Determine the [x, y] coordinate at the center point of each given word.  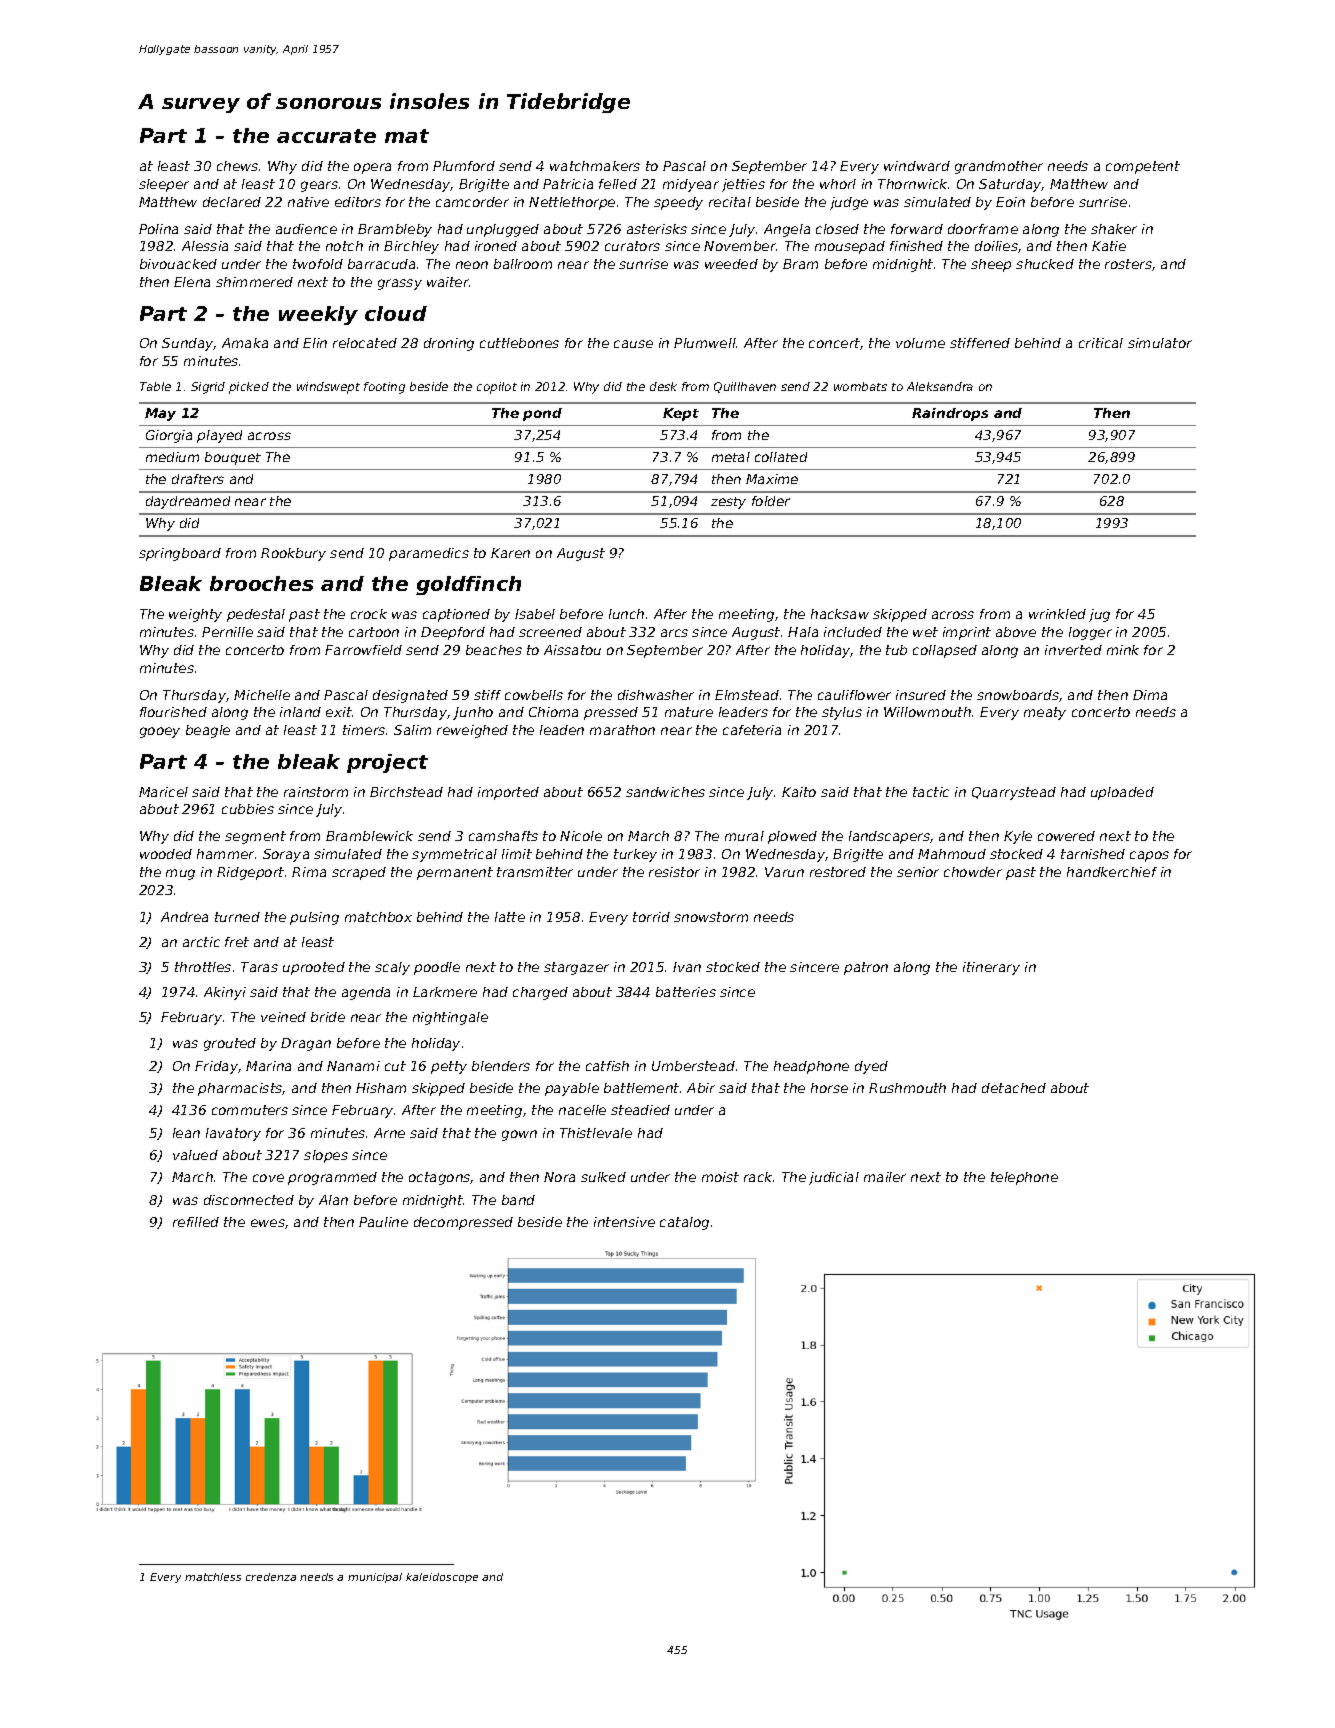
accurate [326, 136]
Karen [510, 553]
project [387, 763]
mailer [885, 1177]
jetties [743, 185]
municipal [375, 1578]
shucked [1045, 264]
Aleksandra [940, 386]
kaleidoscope [442, 1578]
